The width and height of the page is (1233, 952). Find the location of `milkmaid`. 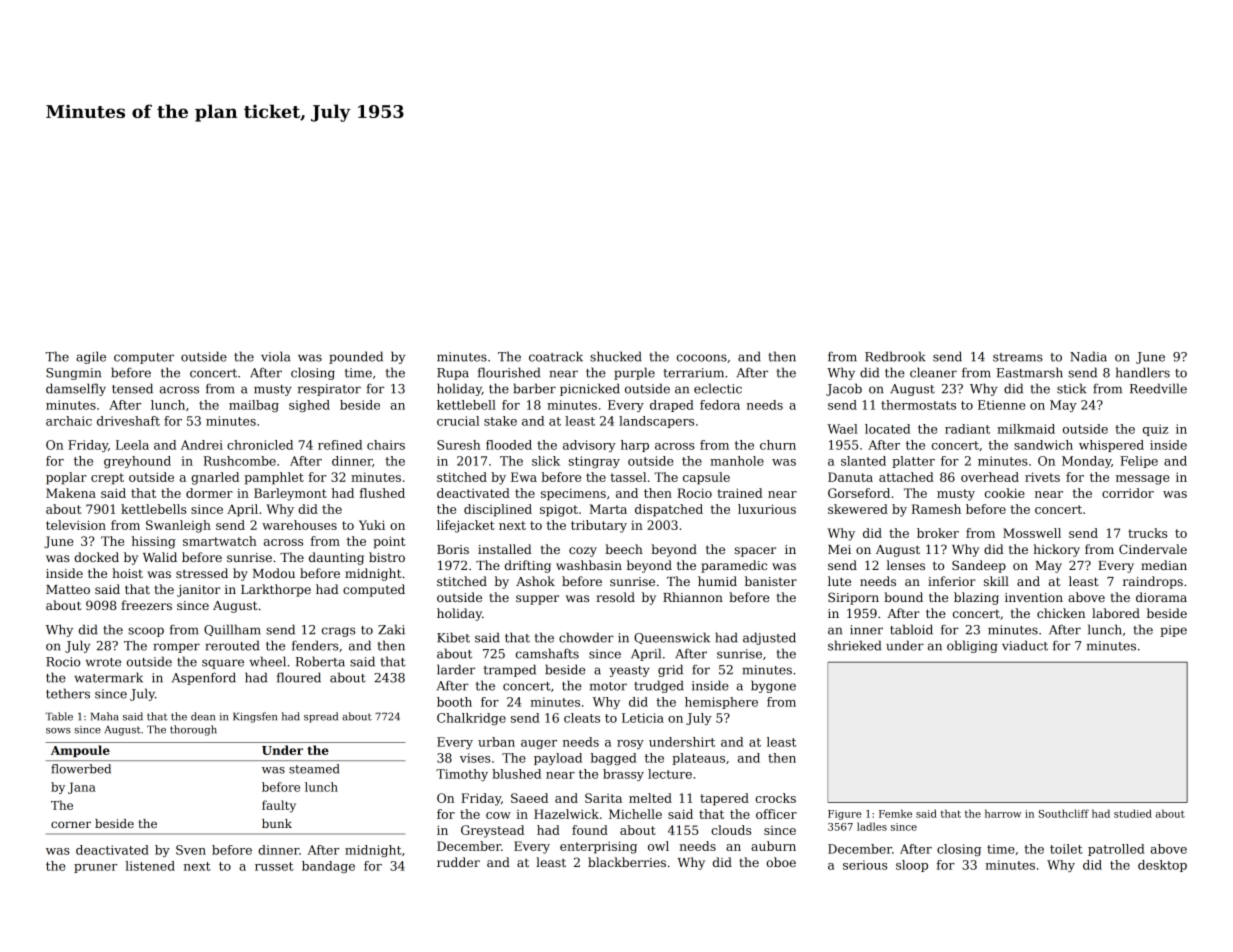

milkmaid is located at coordinates (1026, 429).
